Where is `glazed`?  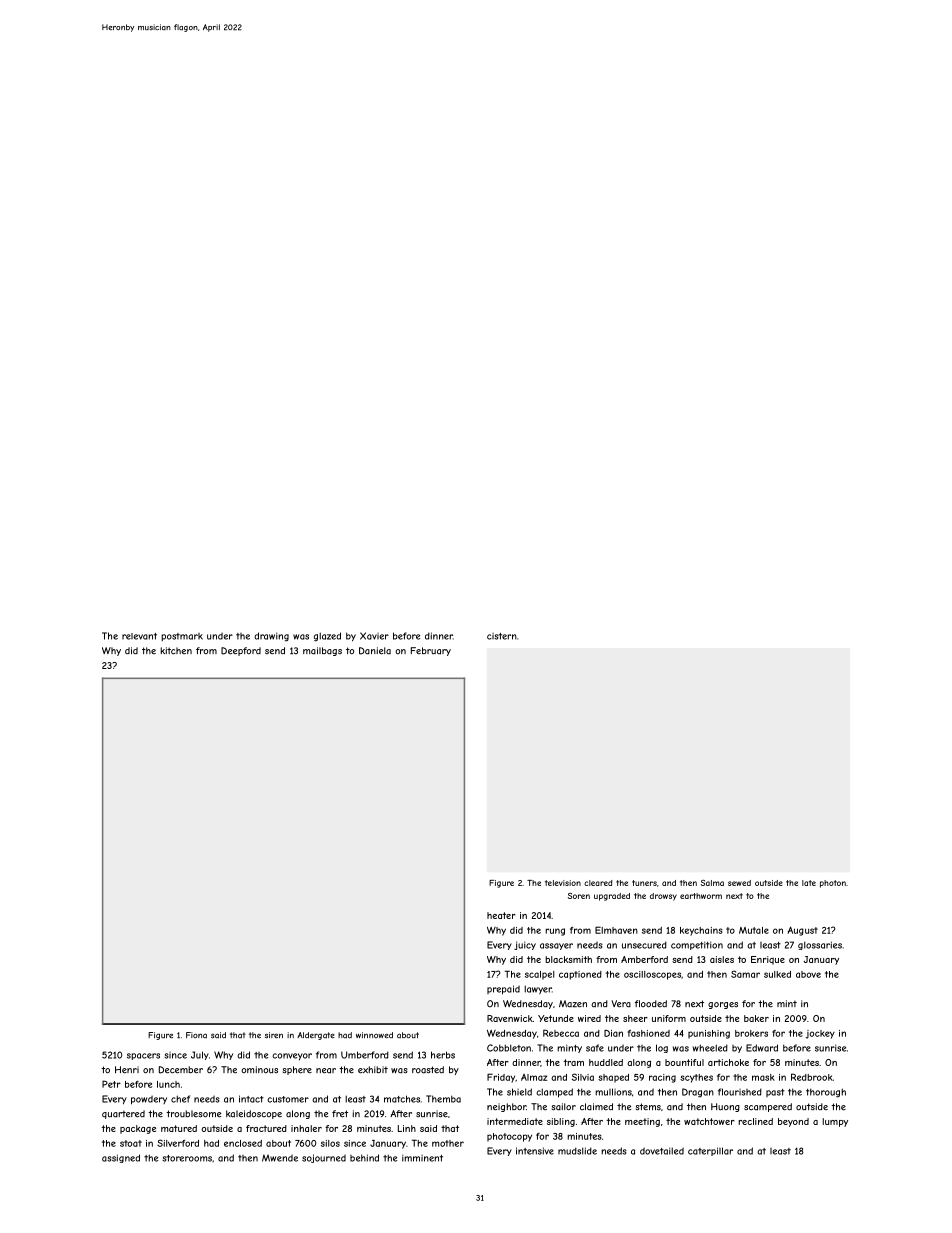 glazed is located at coordinates (327, 637).
